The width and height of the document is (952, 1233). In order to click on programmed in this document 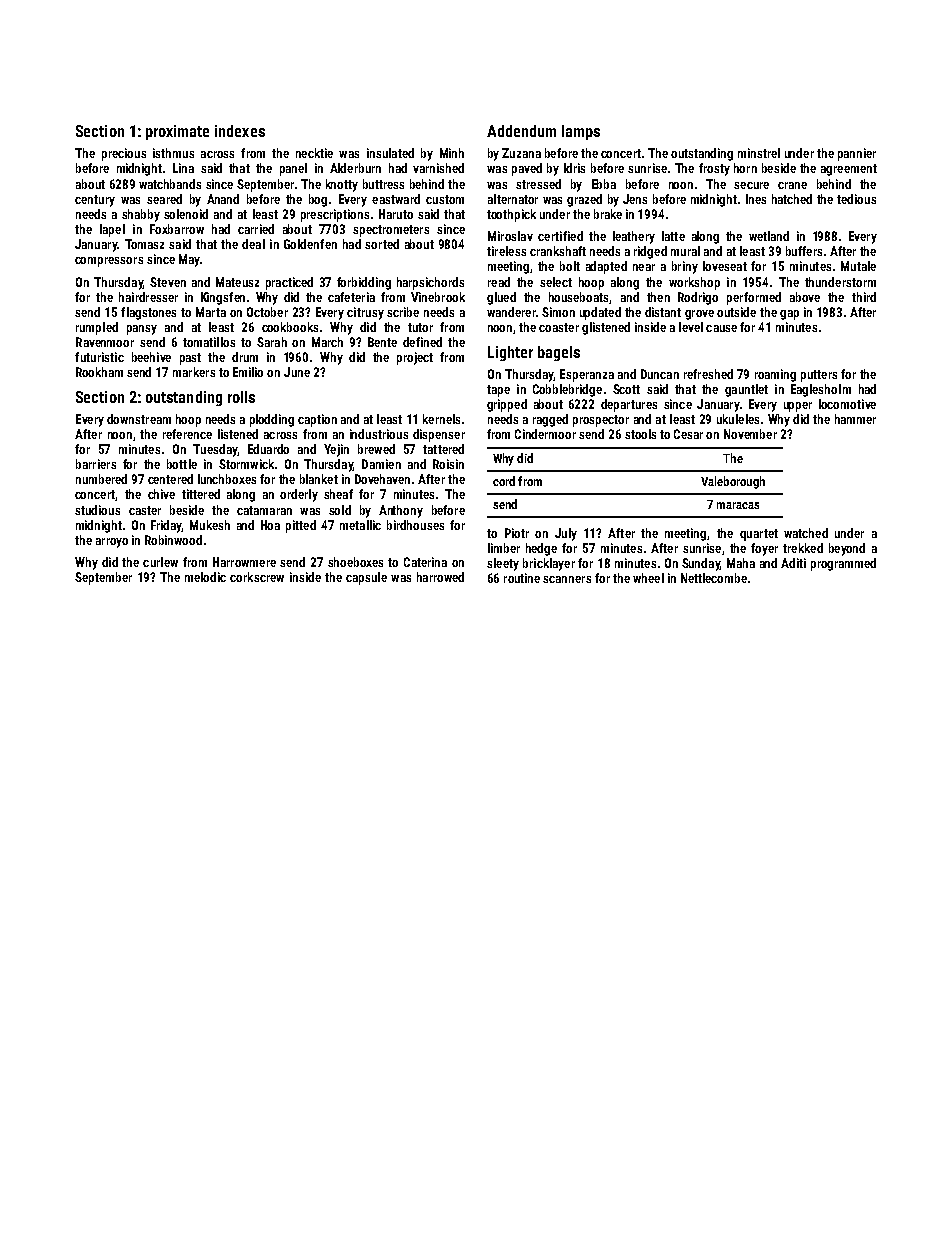, I will do `click(843, 564)`.
